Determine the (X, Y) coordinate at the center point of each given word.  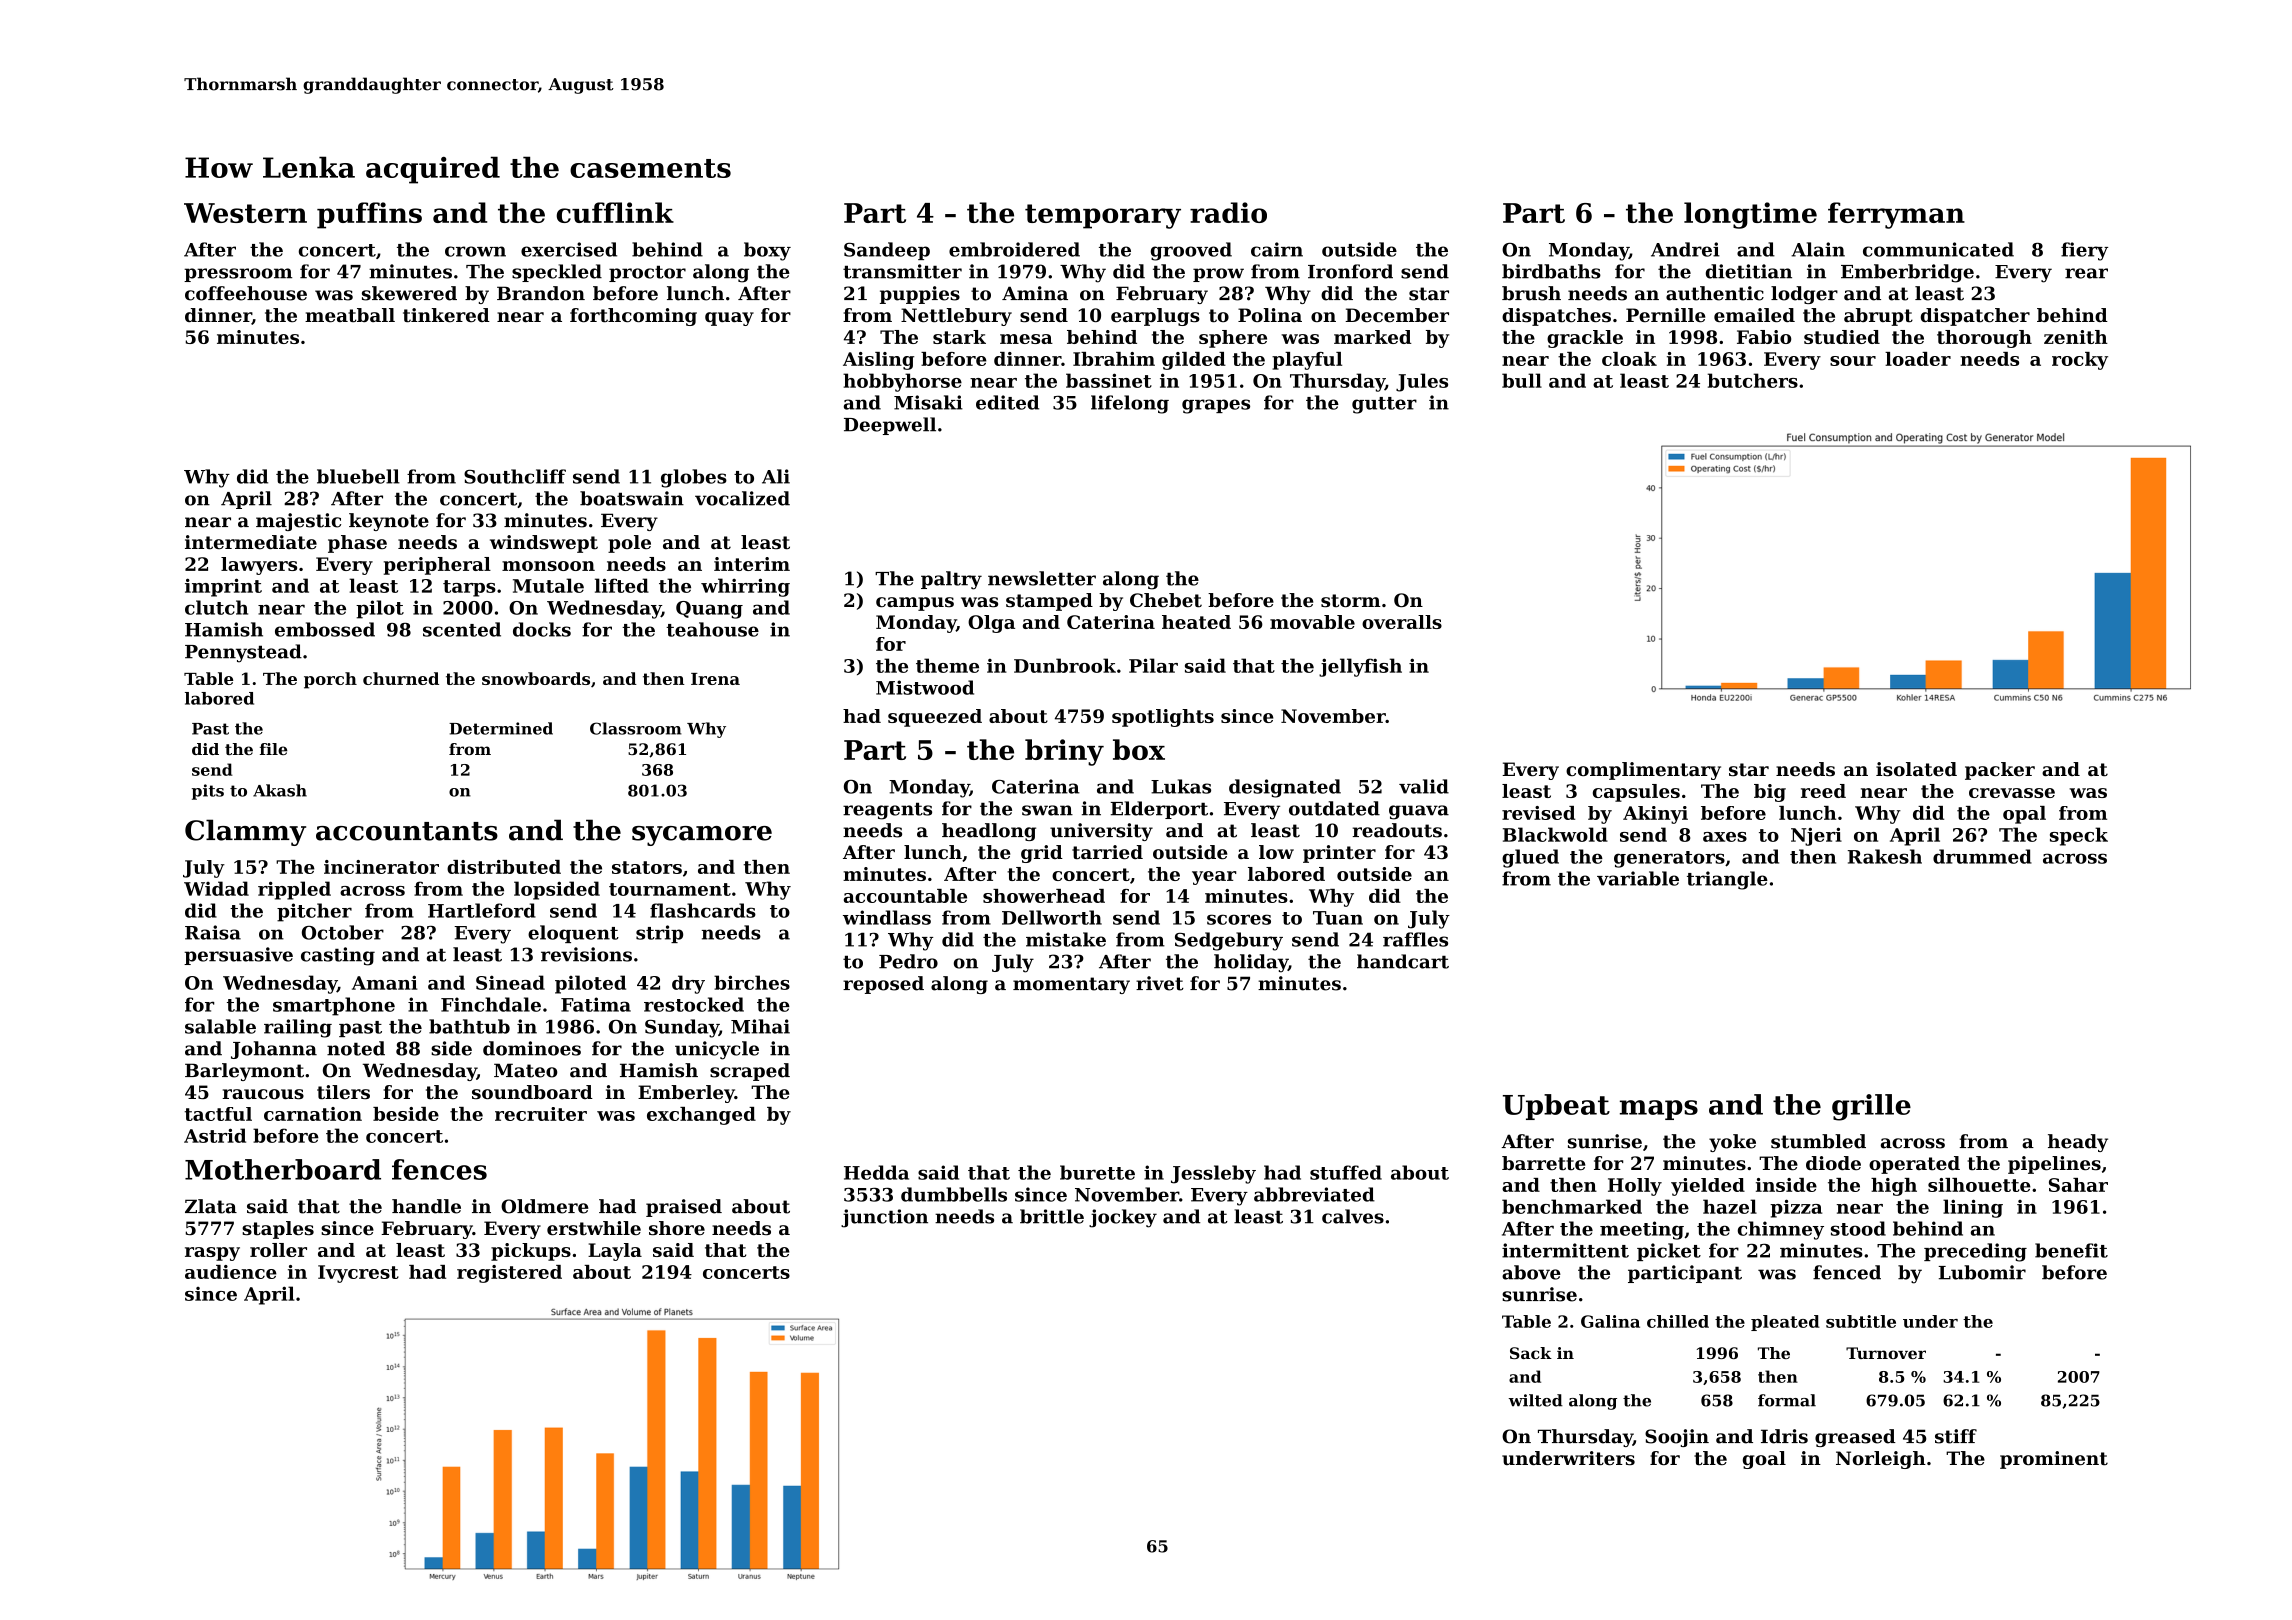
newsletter (1042, 578)
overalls (1402, 622)
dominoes (532, 1048)
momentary (1071, 985)
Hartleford (482, 910)
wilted (1536, 1400)
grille (1871, 1107)
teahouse (712, 629)
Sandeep (887, 251)
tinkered (446, 315)
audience (231, 1272)
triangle (1727, 880)
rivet (1160, 983)
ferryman (1896, 215)
